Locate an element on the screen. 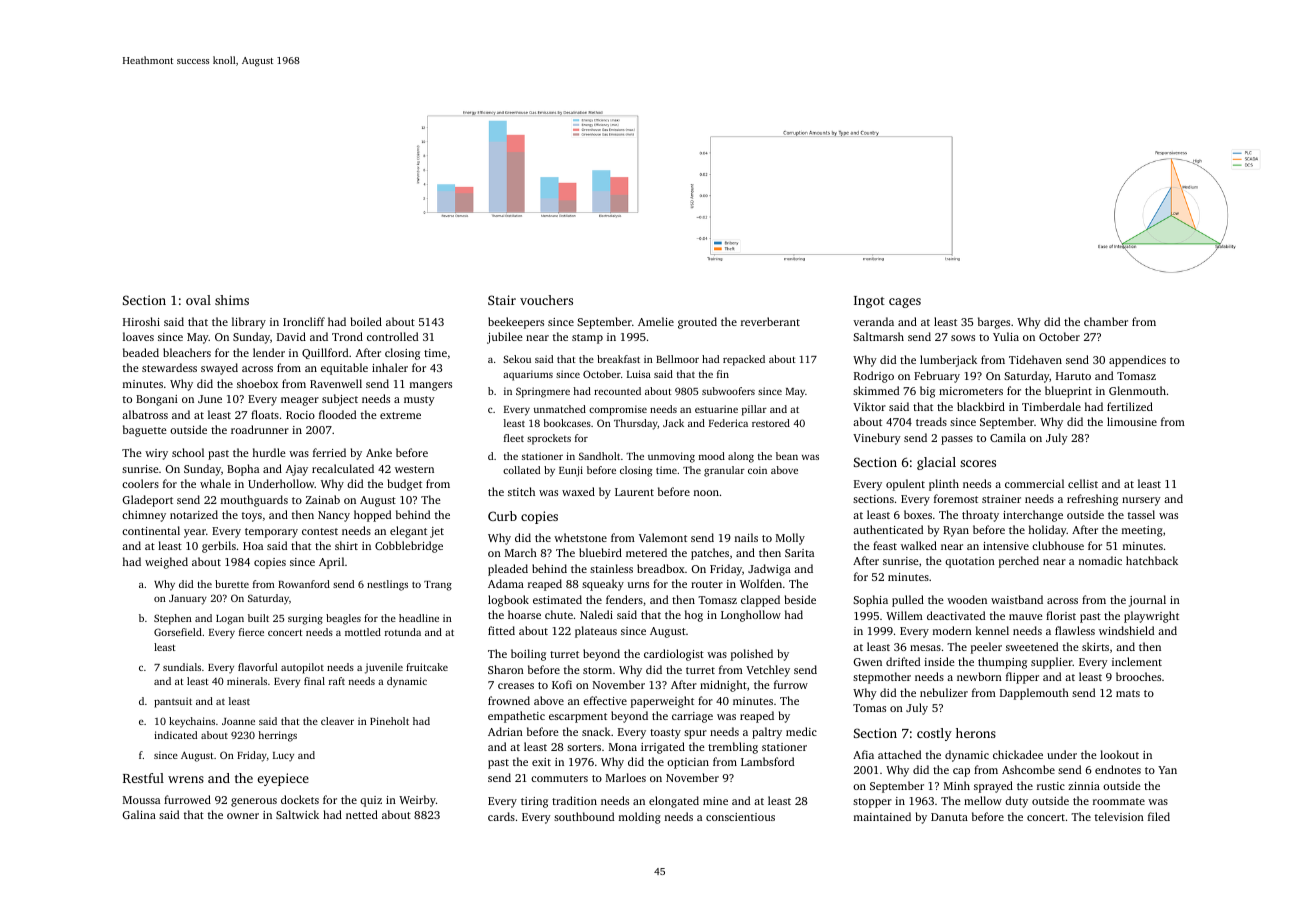 This screenshot has height=924, width=1308. walked is located at coordinates (919, 545).
